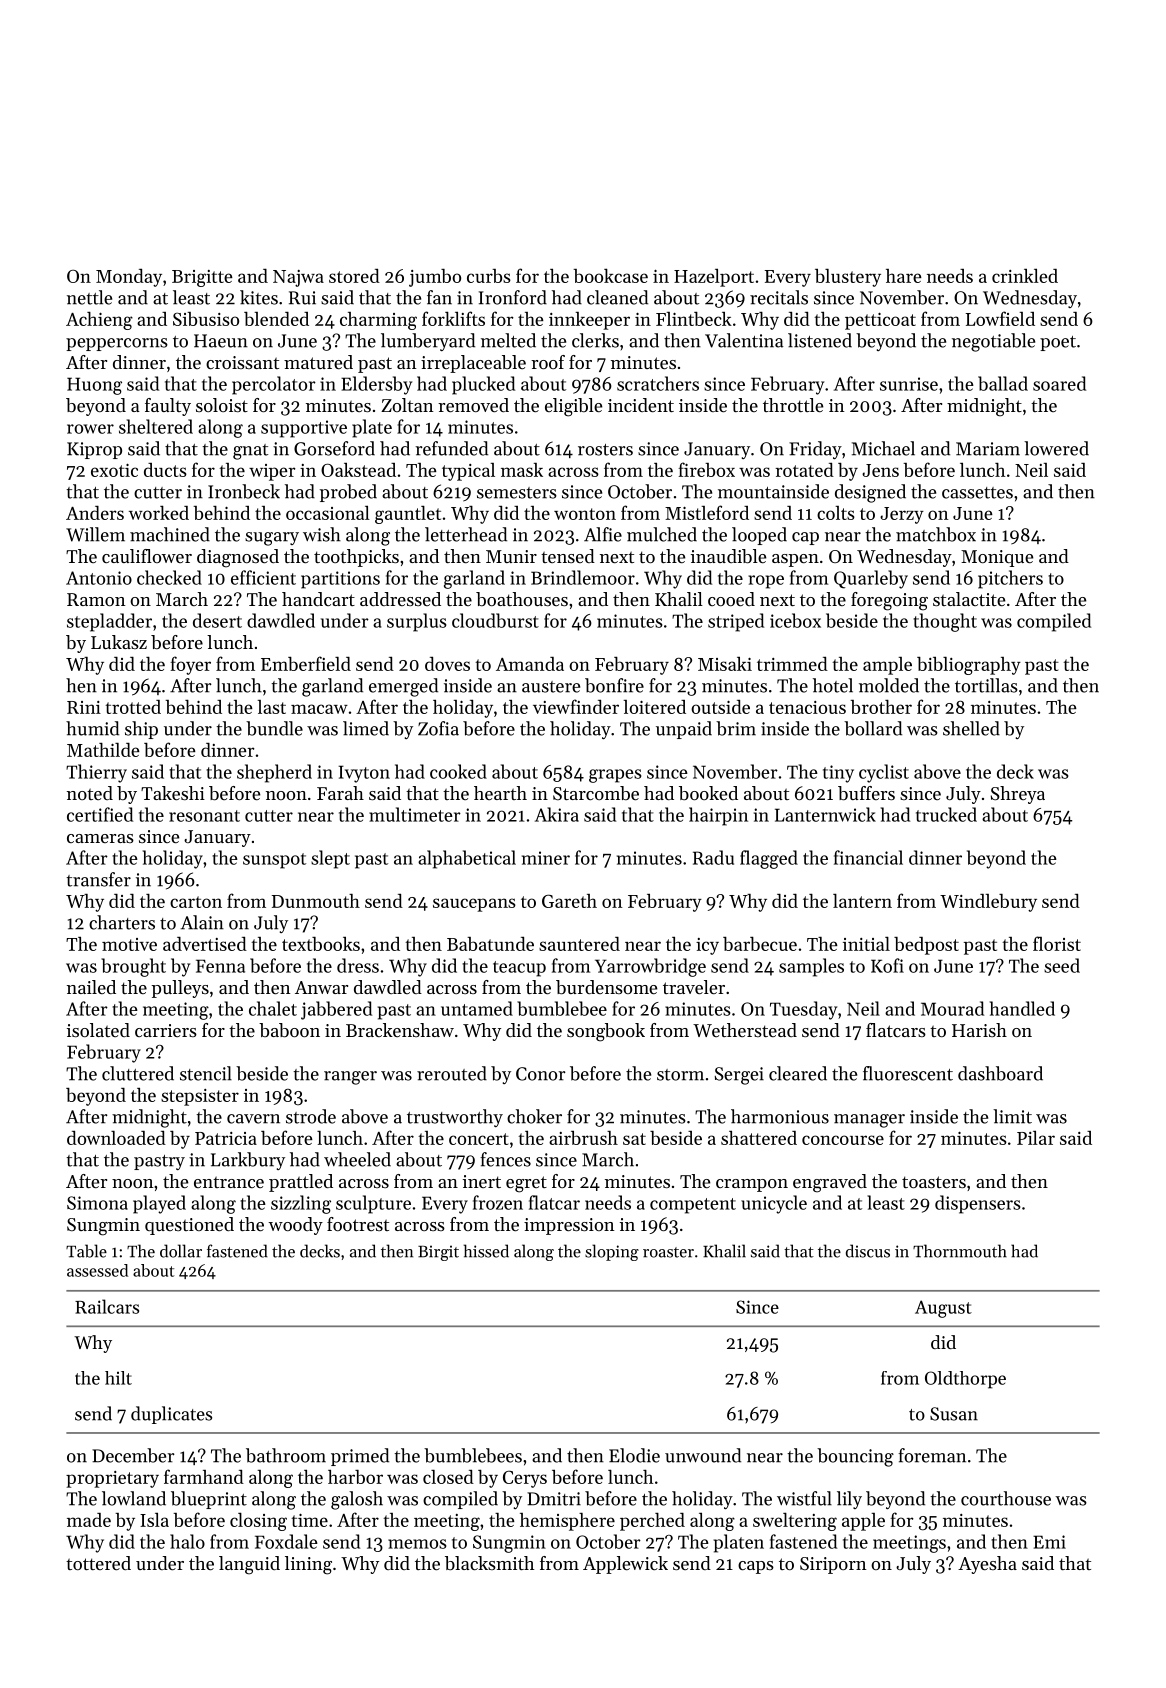 The height and width of the screenshot is (1688, 1166). What do you see at coordinates (202, 278) in the screenshot?
I see `Brigitte` at bounding box center [202, 278].
